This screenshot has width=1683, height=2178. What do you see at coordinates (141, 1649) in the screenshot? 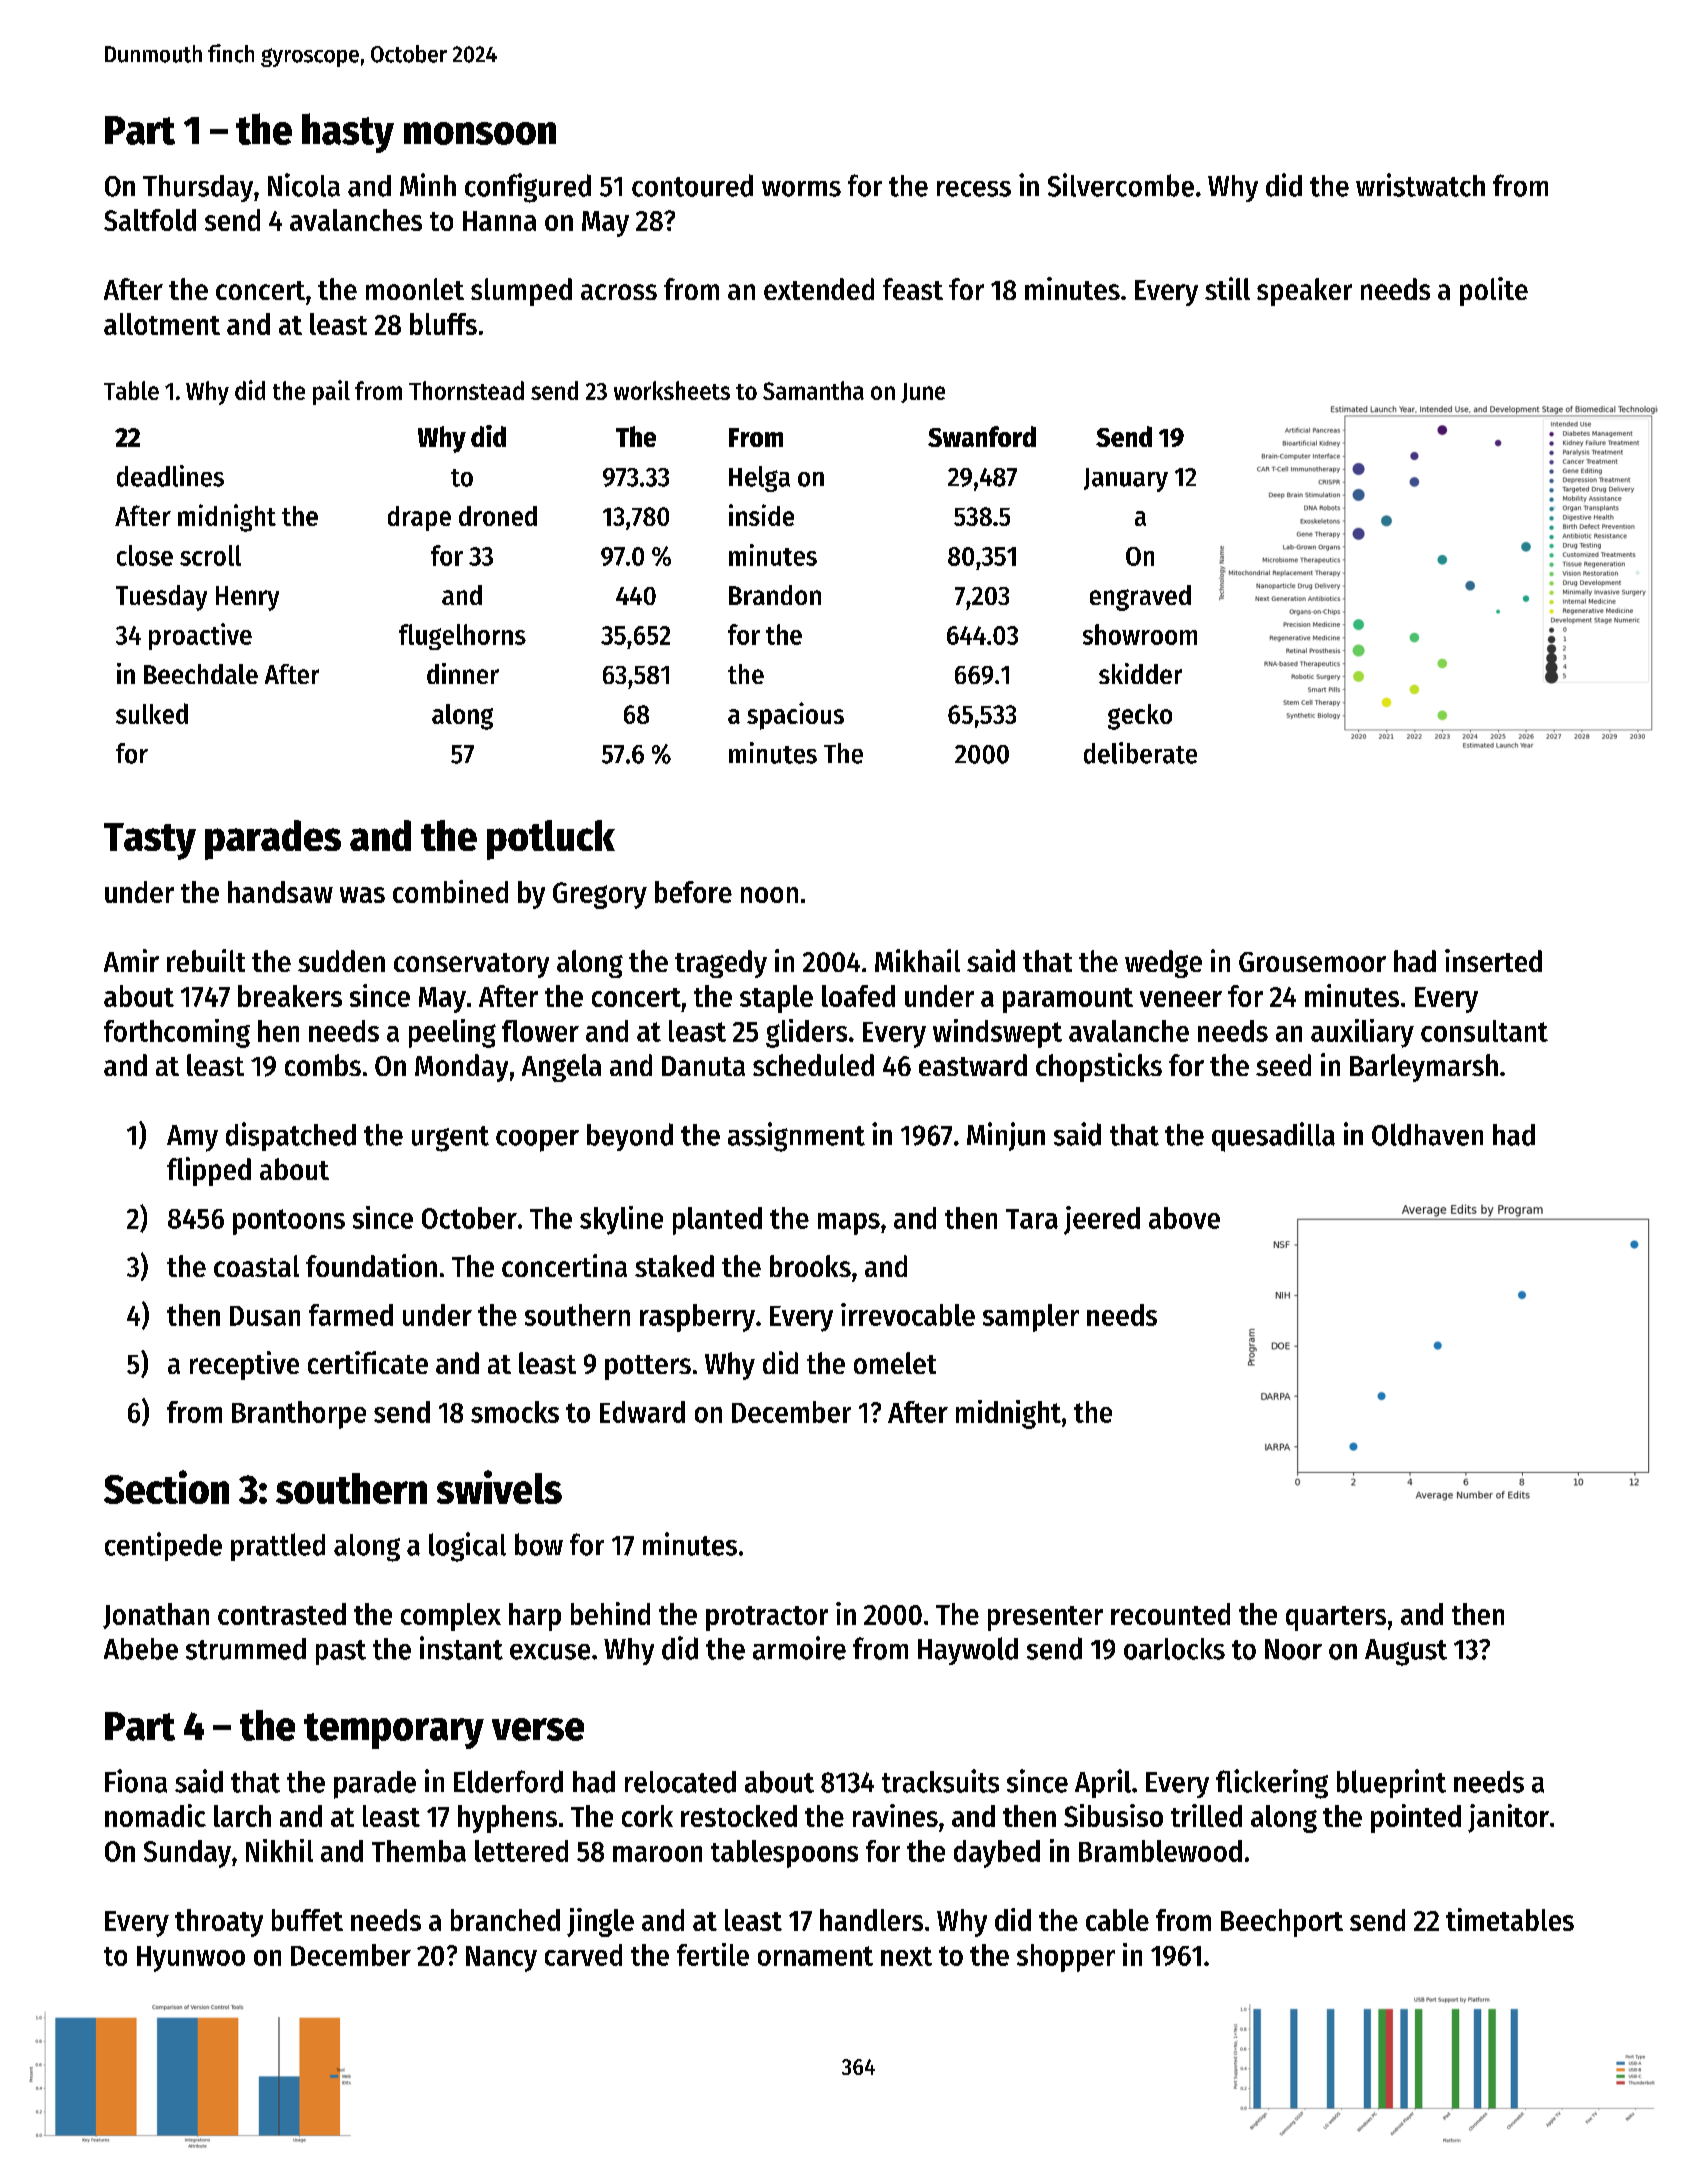
I see `Abebe` at bounding box center [141, 1649].
